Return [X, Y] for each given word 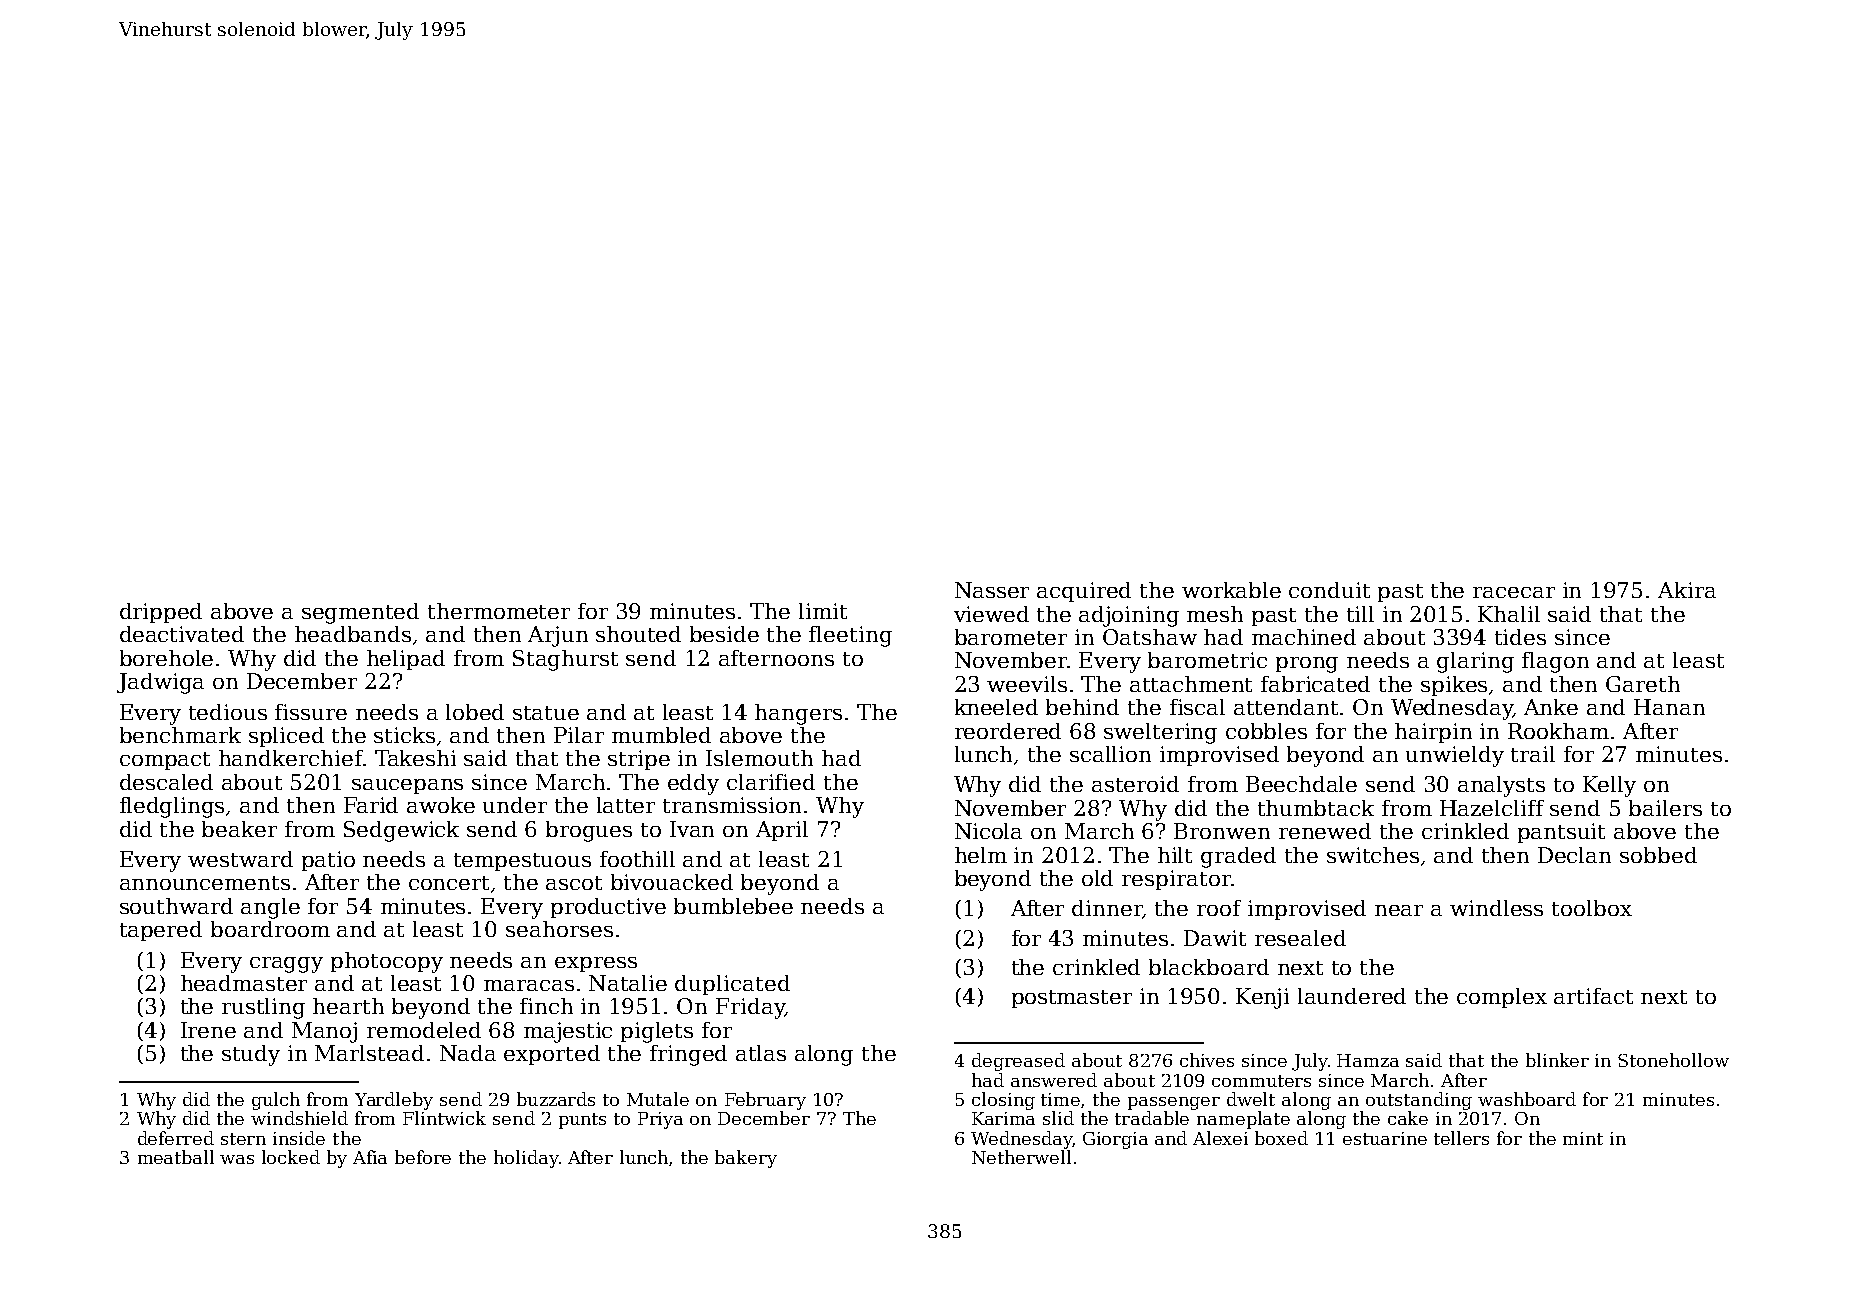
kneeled [996, 707]
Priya [660, 1120]
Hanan [1669, 707]
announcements [205, 883]
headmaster [244, 983]
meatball [176, 1157]
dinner [1107, 909]
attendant [1286, 707]
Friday [750, 1008]
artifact [1593, 996]
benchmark [180, 735]
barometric [1207, 660]
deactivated [182, 634]
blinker [1557, 1060]
